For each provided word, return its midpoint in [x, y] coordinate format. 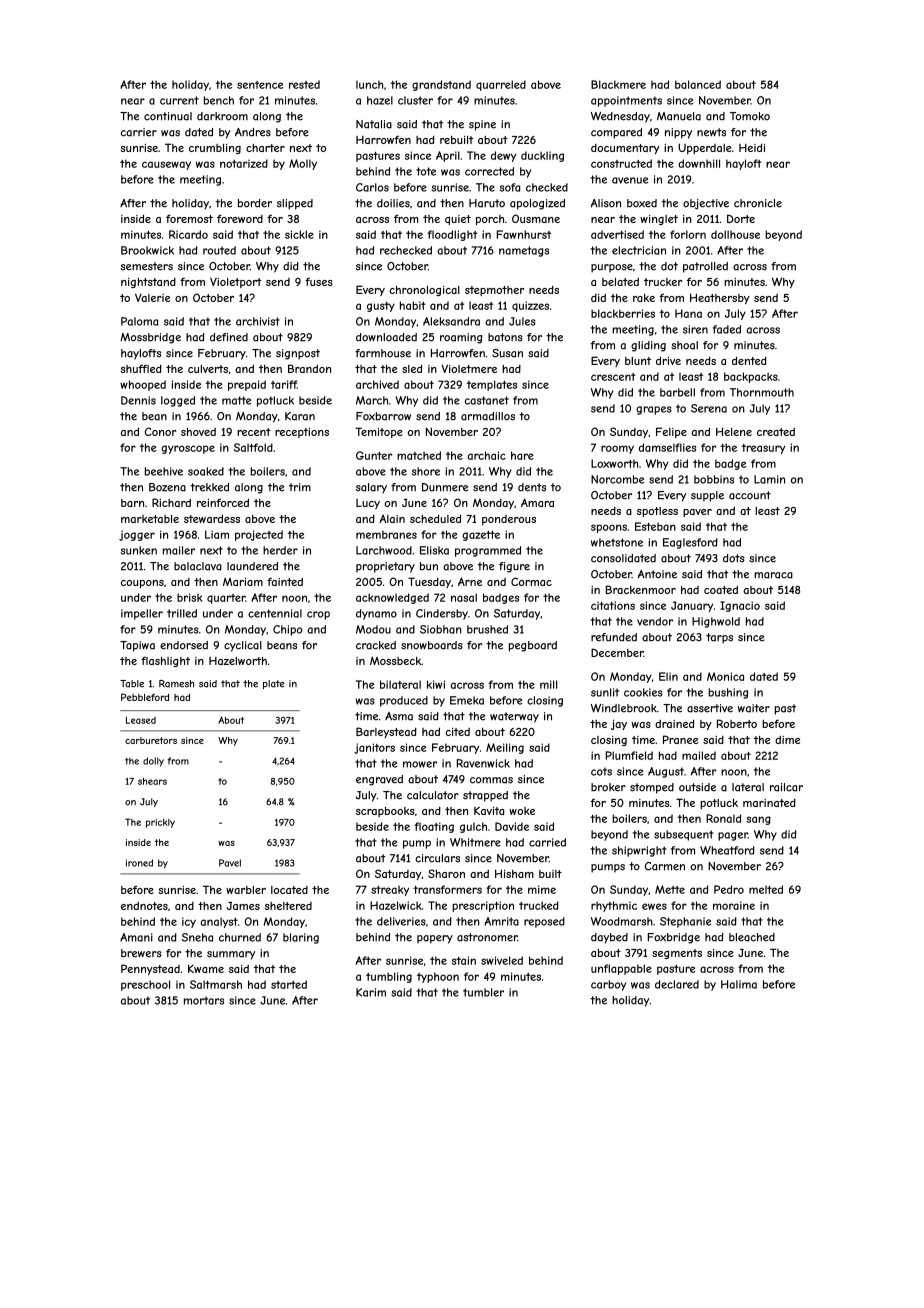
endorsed [184, 645]
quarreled [501, 85]
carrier [139, 132]
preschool [145, 985]
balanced [698, 84]
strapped [485, 796]
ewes [654, 906]
